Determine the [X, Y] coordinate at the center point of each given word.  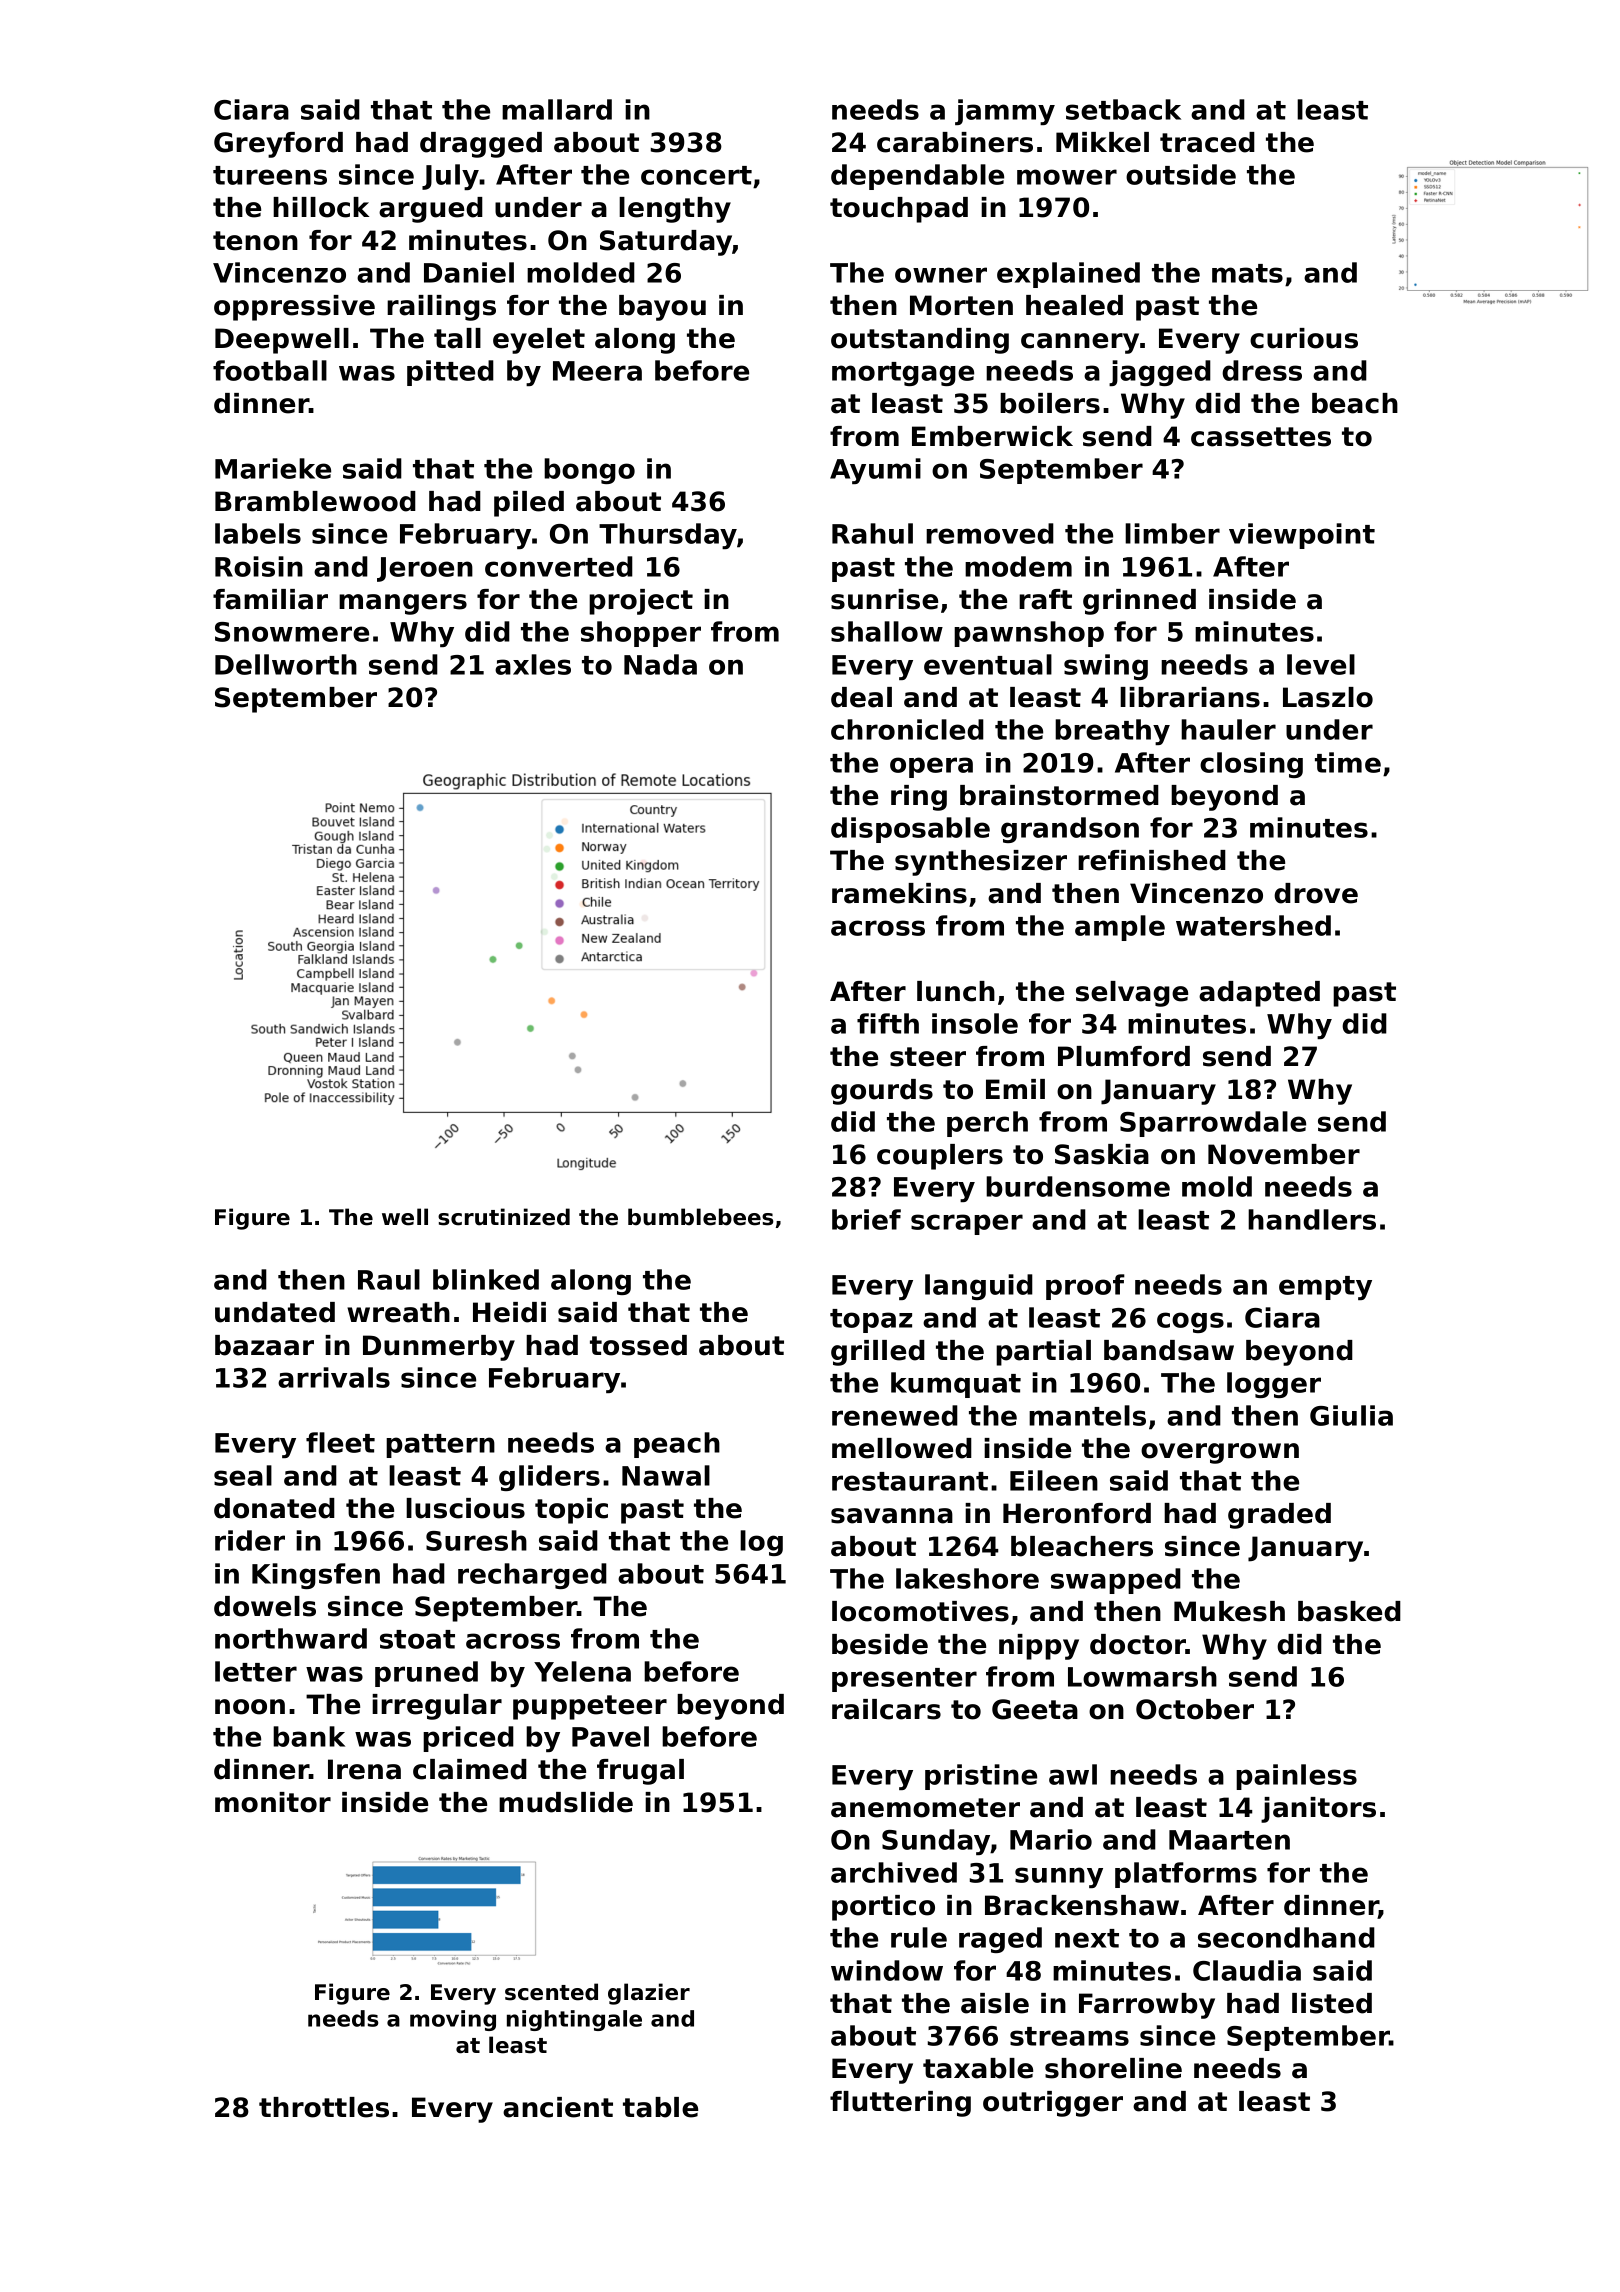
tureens [270, 175]
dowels [265, 1606]
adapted [1259, 994]
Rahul [872, 533]
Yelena [582, 1671]
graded [1279, 1516]
